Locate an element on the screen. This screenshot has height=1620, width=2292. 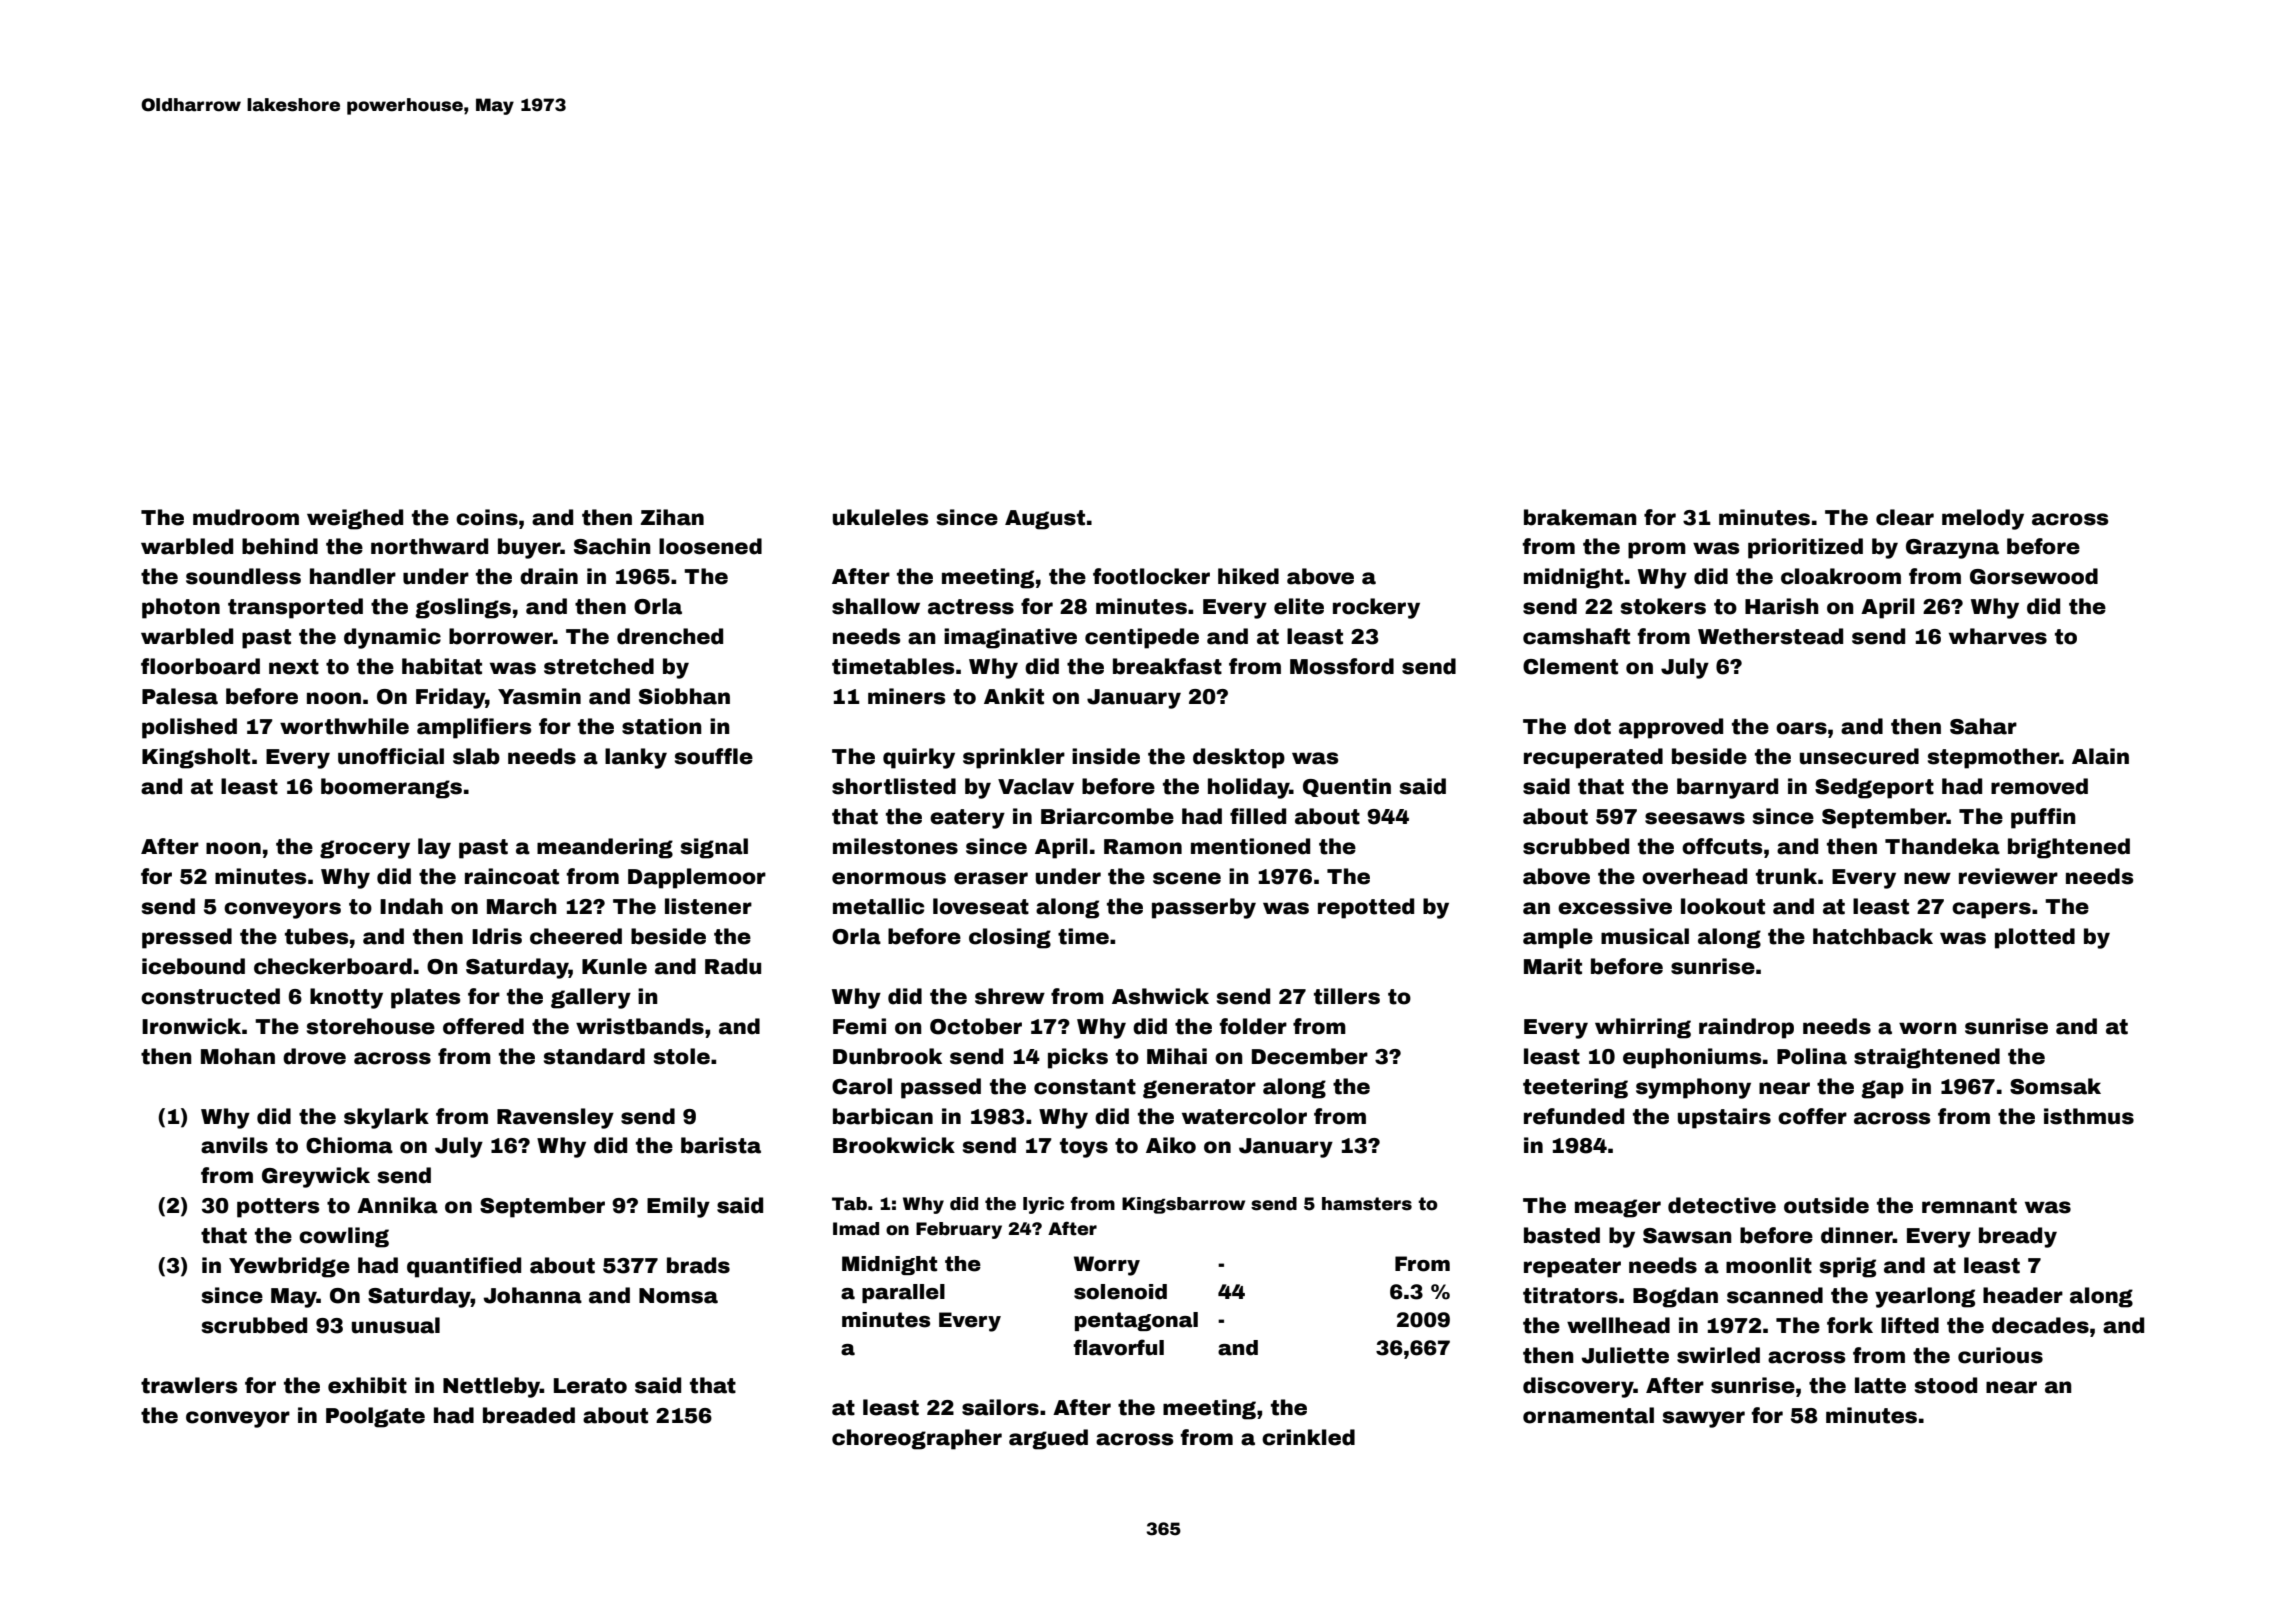
clear is located at coordinates (1905, 517).
